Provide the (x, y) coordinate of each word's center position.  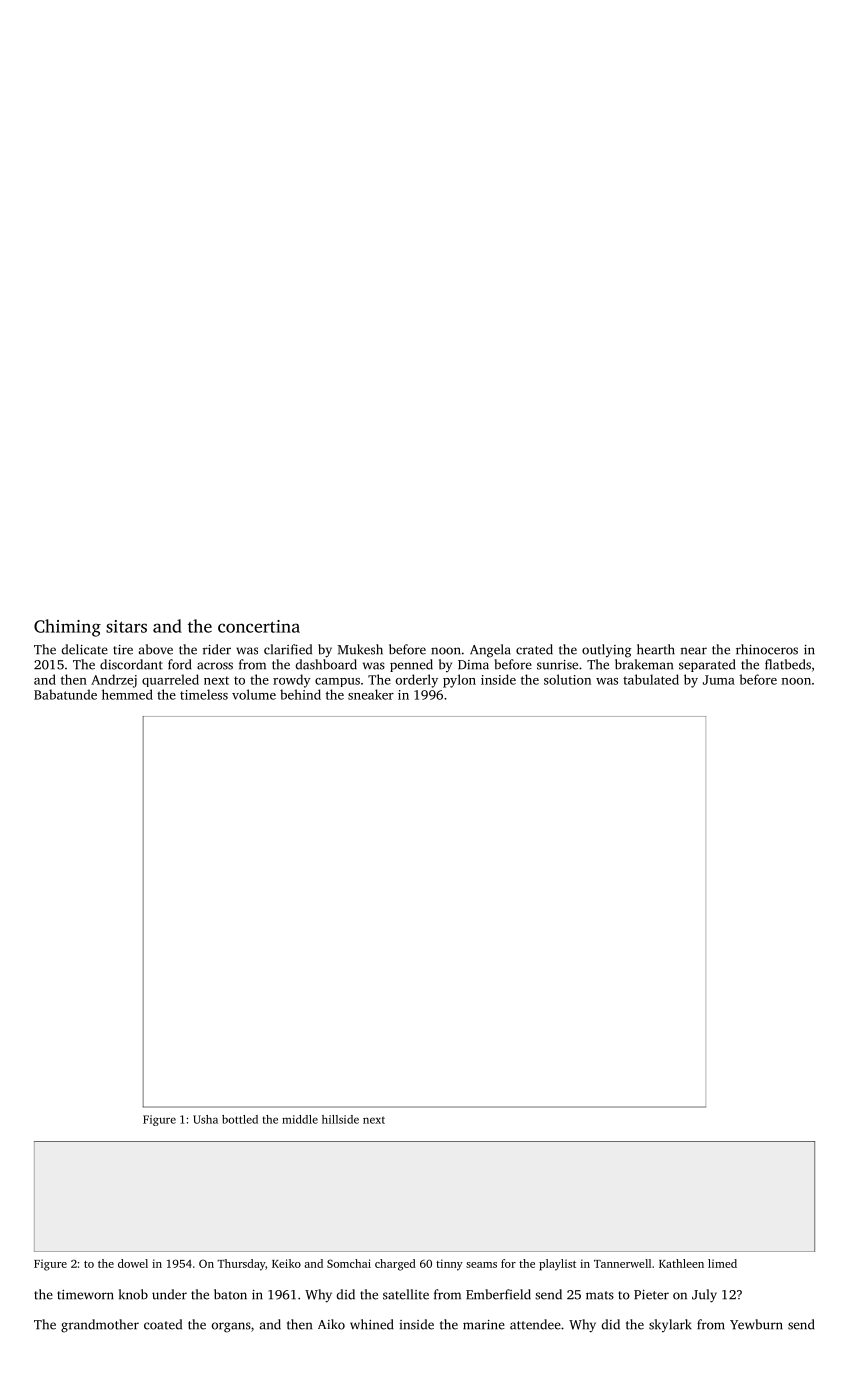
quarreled (170, 680)
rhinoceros (767, 649)
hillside (340, 1119)
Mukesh (360, 649)
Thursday (241, 1265)
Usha (205, 1119)
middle (300, 1119)
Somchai (349, 1263)
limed (722, 1263)
